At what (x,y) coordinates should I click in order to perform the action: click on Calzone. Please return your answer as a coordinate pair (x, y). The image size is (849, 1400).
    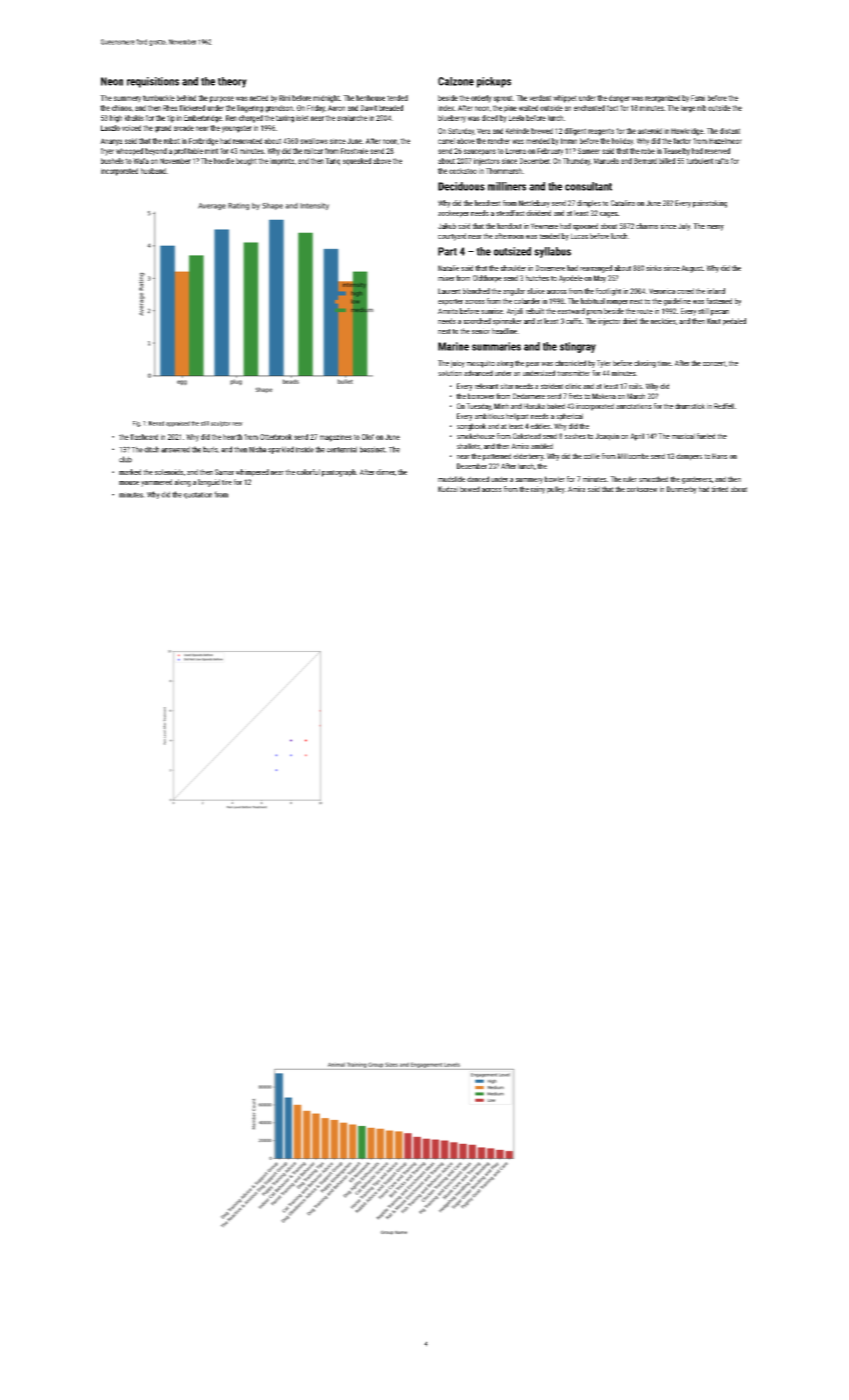
    Looking at the image, I should click on (456, 81).
